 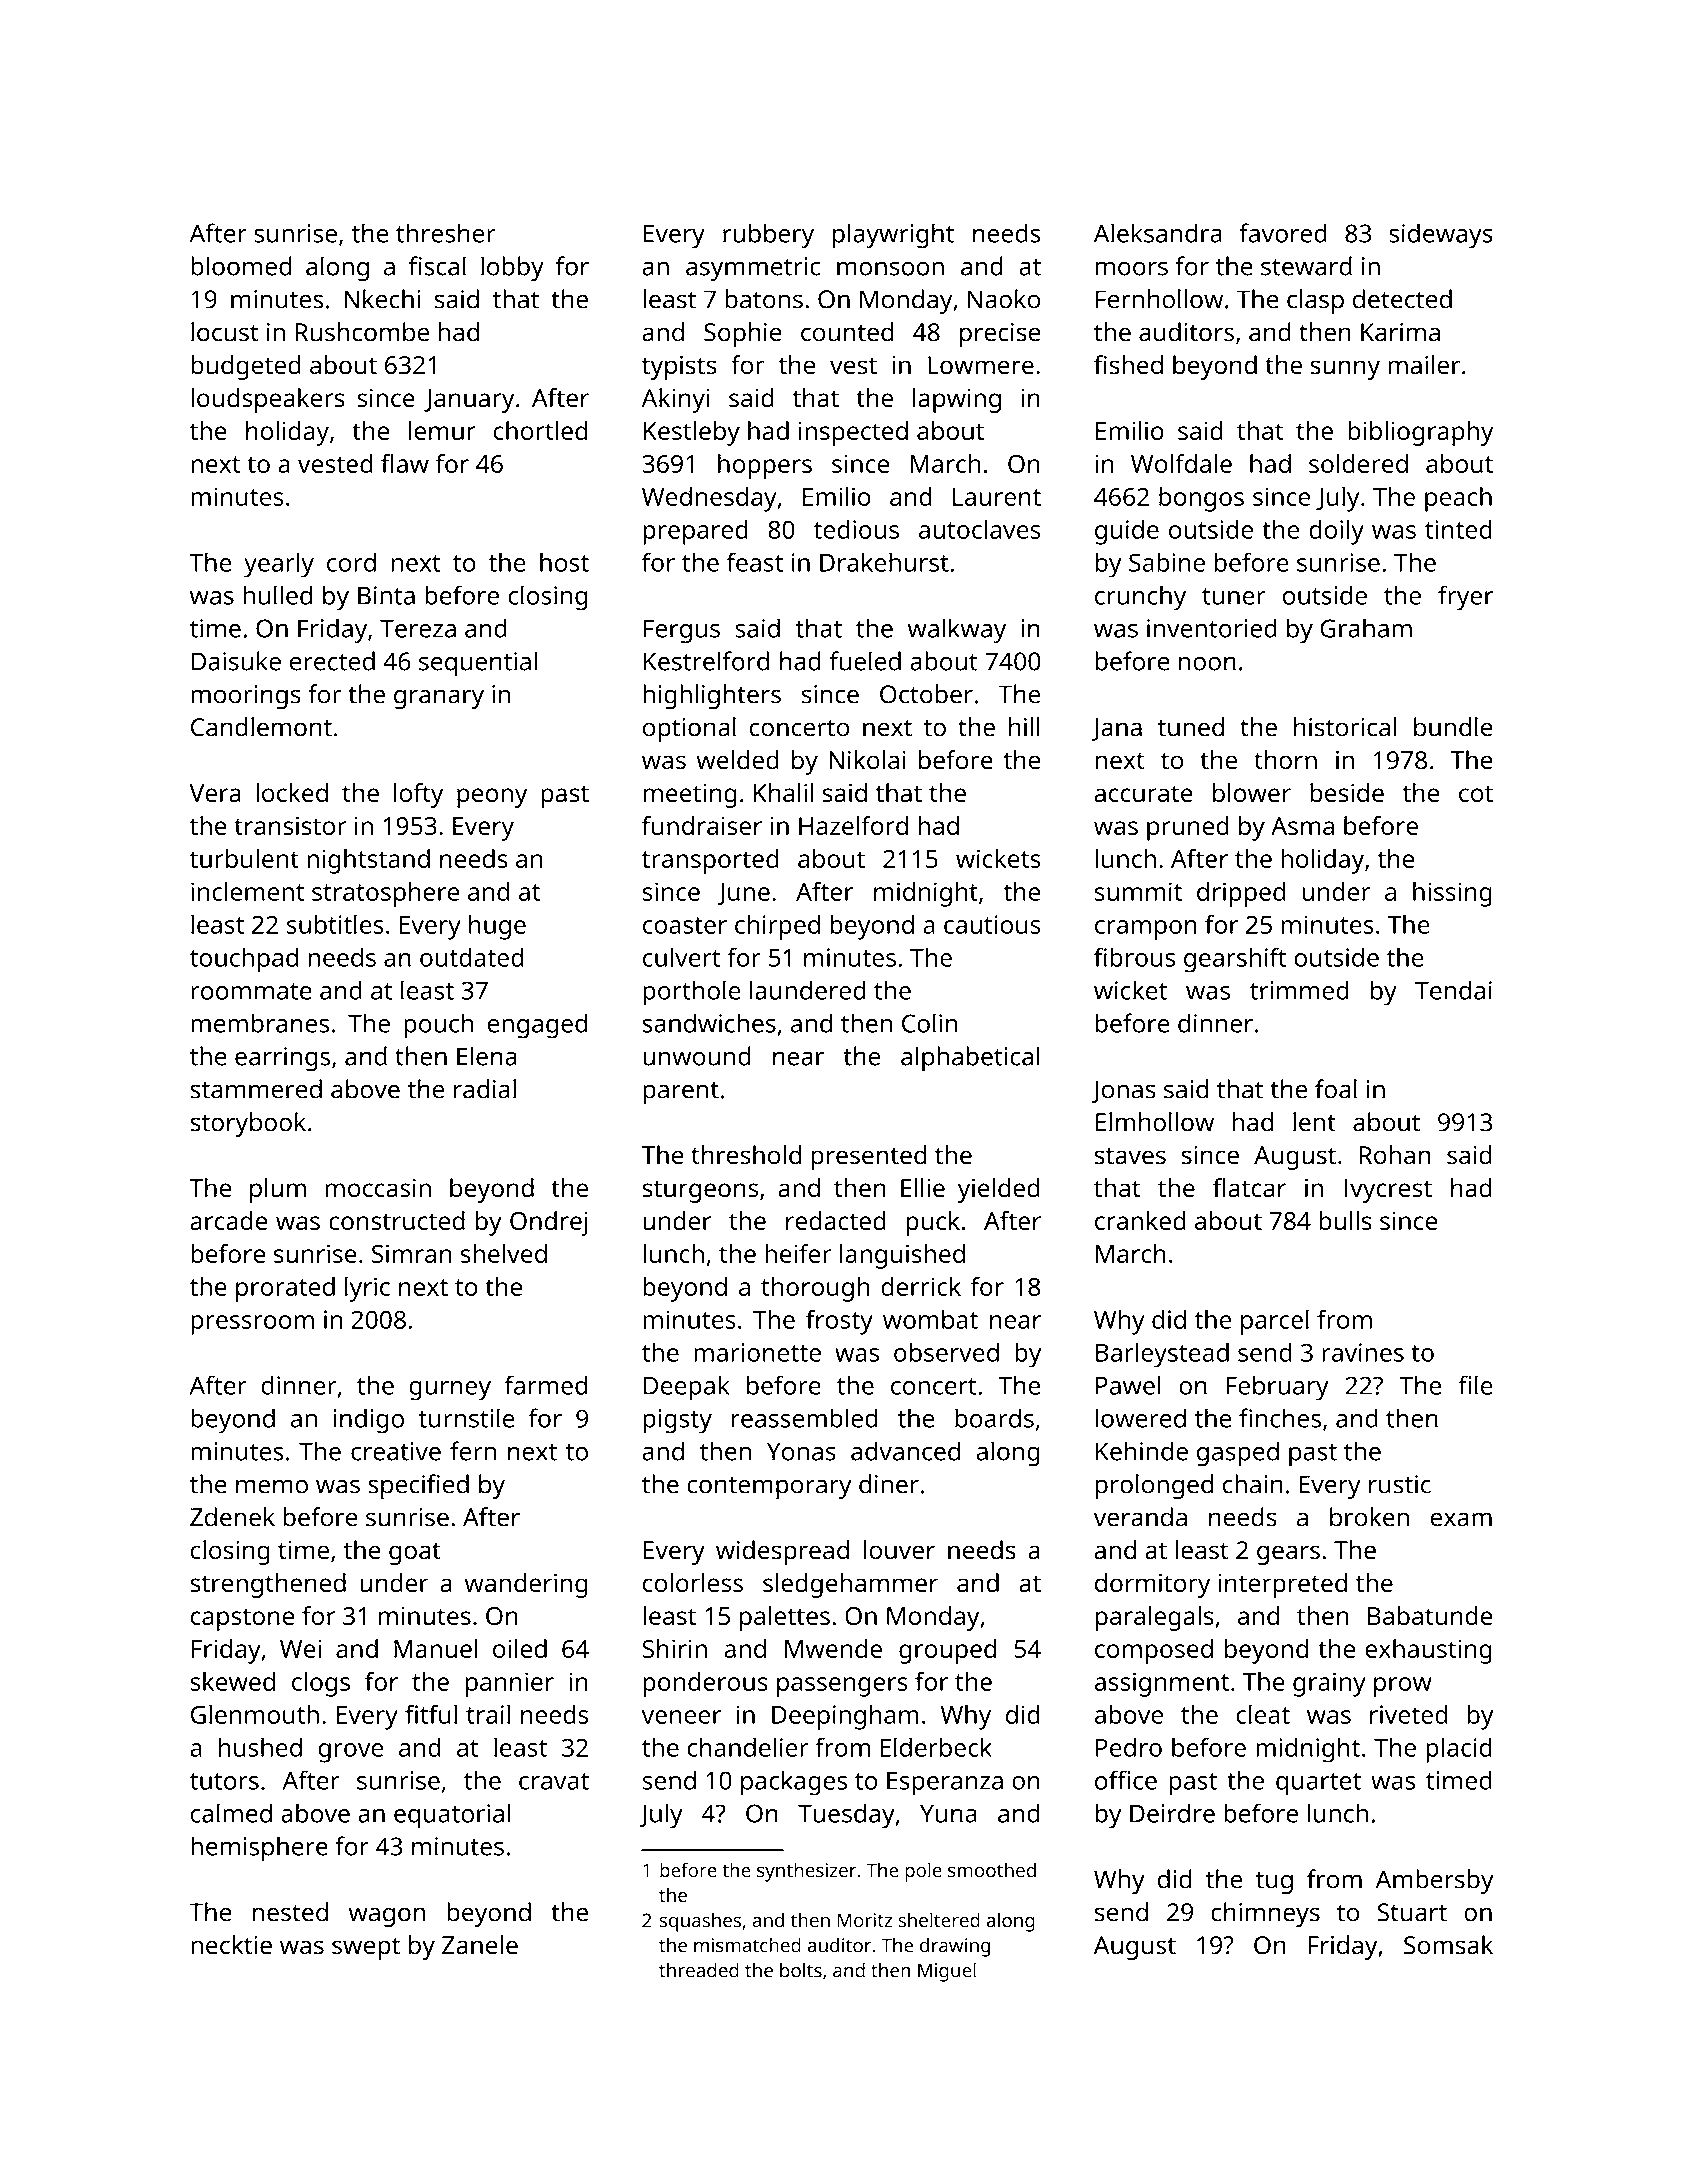 I want to click on Zanele, so click(x=480, y=1945).
